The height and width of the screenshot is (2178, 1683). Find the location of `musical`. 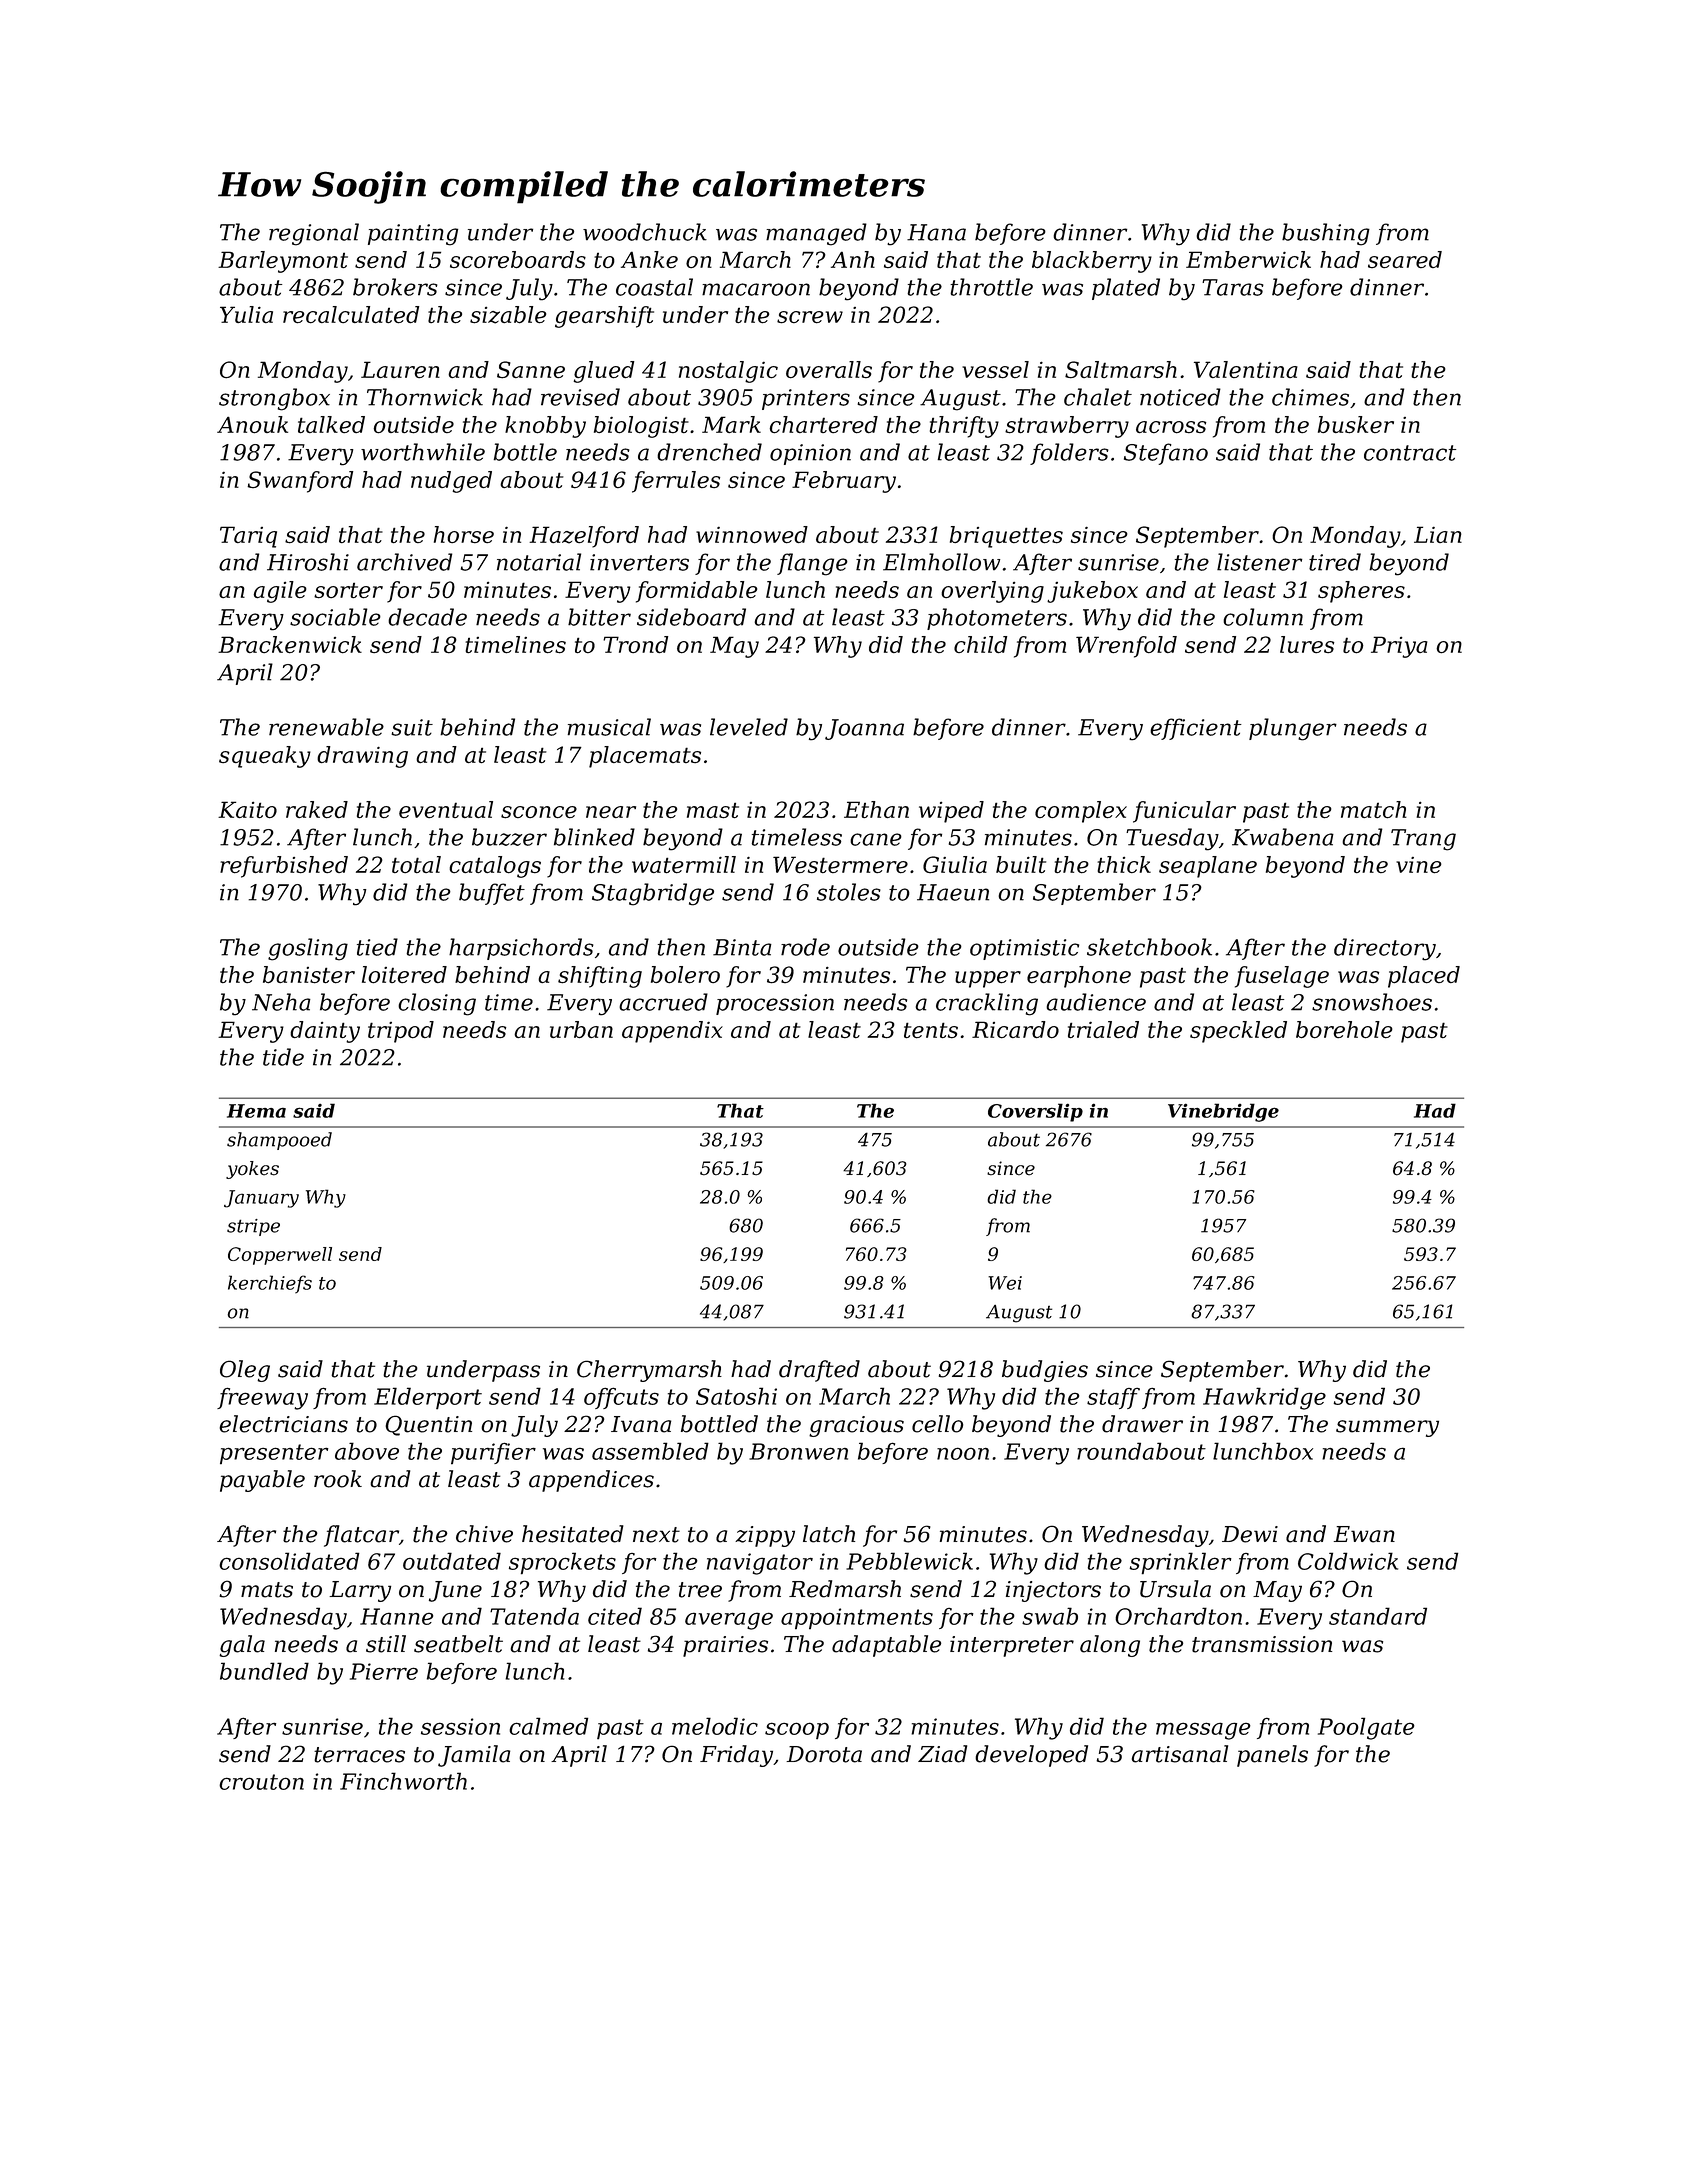

musical is located at coordinates (609, 727).
